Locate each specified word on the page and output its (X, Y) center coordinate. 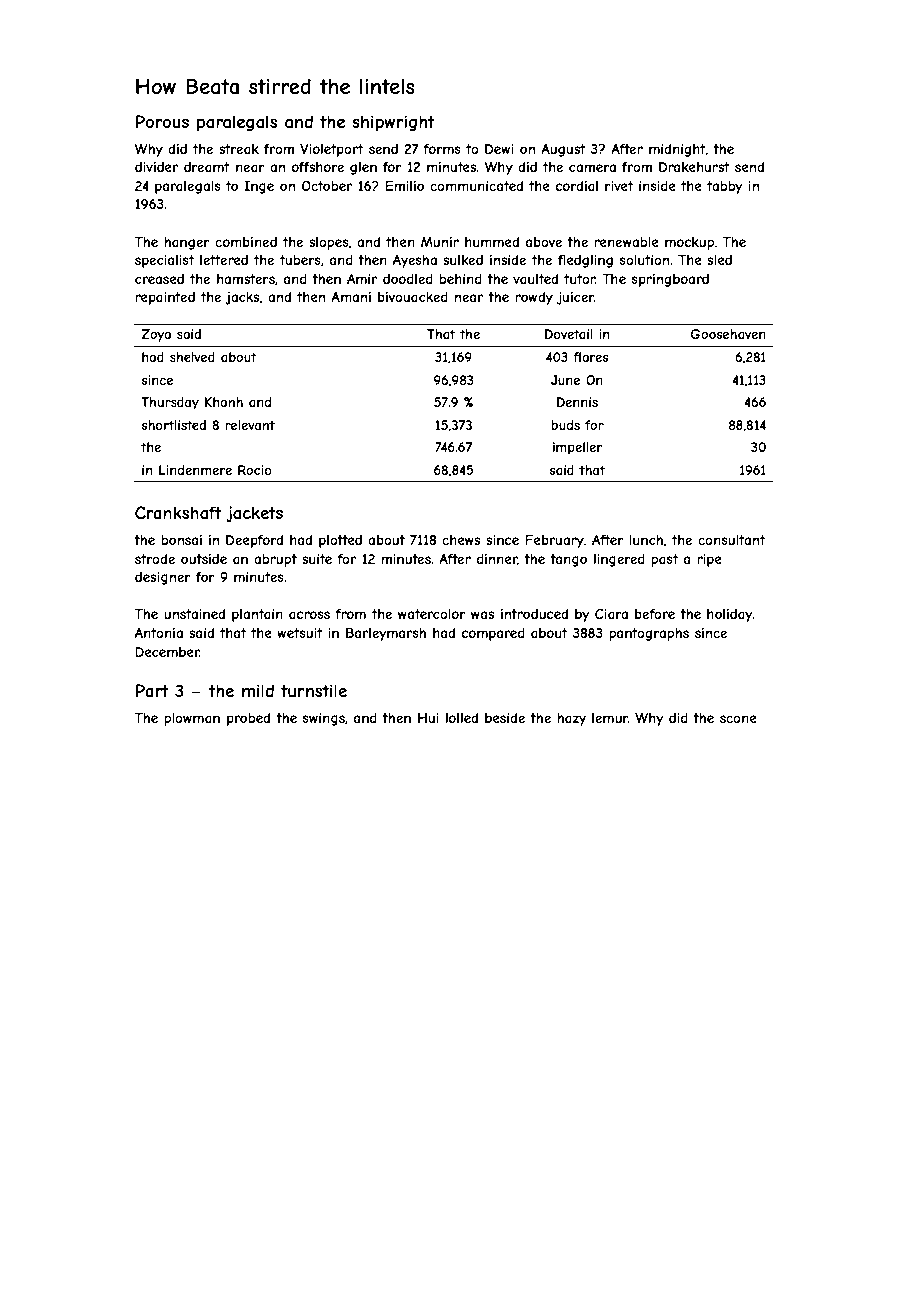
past (664, 560)
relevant (250, 425)
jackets (254, 514)
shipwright (393, 123)
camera (592, 168)
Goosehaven (728, 334)
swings (324, 719)
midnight (677, 150)
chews (461, 540)
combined (246, 242)
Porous (162, 121)
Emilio (404, 186)
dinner (497, 559)
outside (204, 559)
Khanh (224, 402)
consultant (731, 540)
